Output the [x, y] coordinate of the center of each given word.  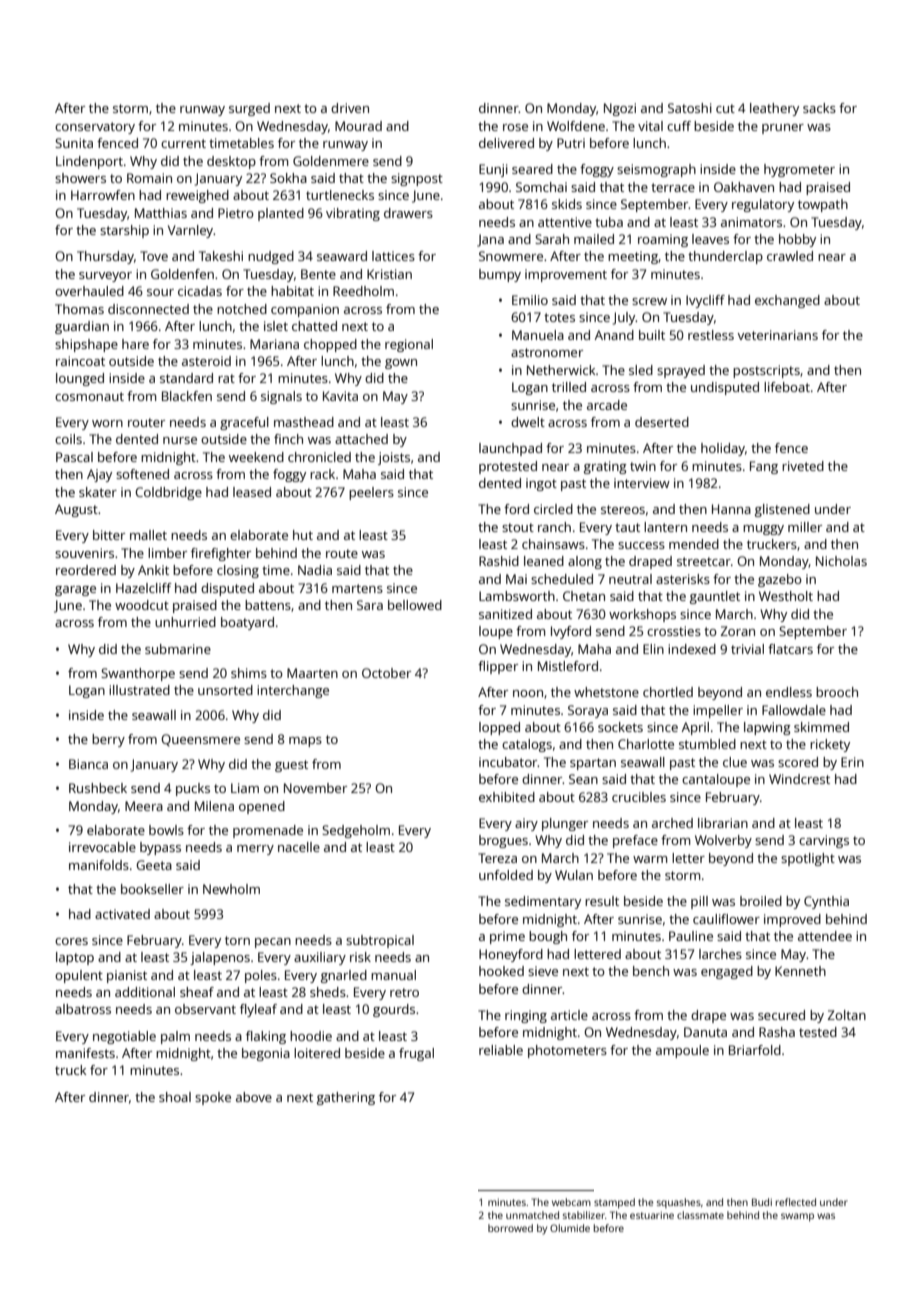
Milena [214, 806]
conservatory [95, 128]
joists [394, 458]
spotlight [808, 859]
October [386, 673]
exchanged [787, 301]
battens [268, 605]
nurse [180, 440]
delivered [506, 143]
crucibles [639, 797]
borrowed [510, 1228]
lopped [499, 728]
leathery [774, 109]
